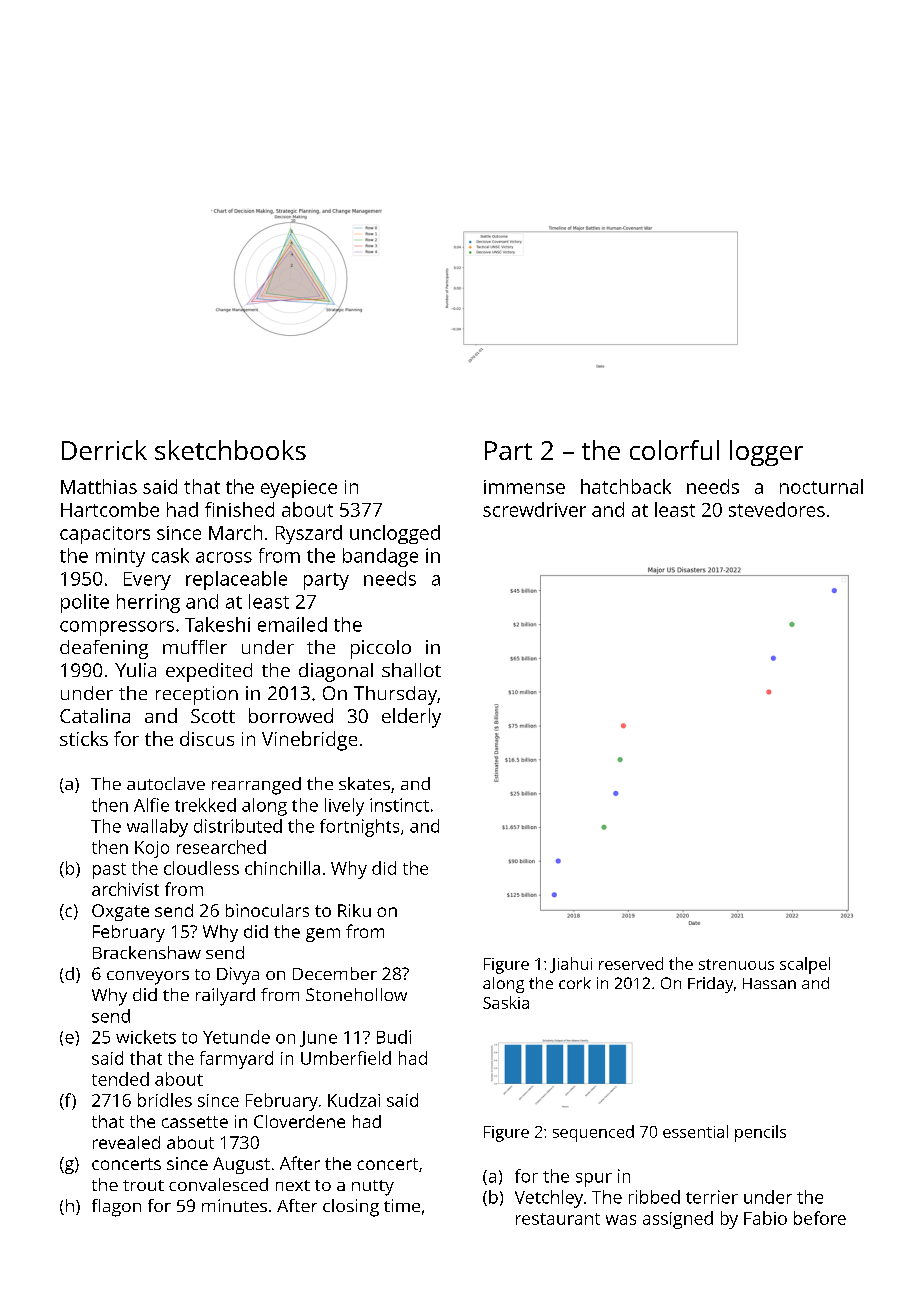  I want to click on instinct, so click(399, 805).
